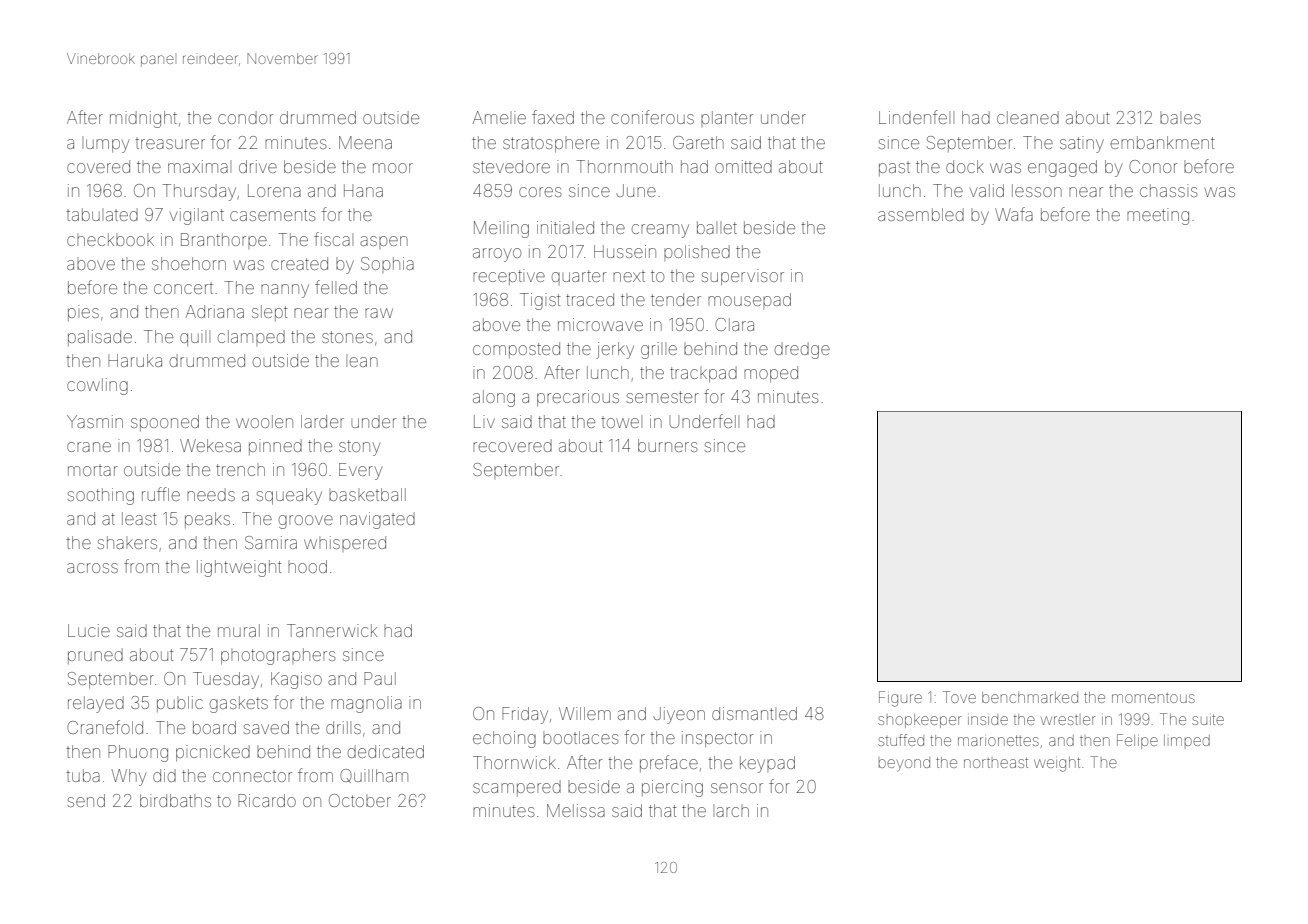 This document has height=924, width=1308. Describe the element at coordinates (576, 810) in the document. I see `Melissa` at that location.
